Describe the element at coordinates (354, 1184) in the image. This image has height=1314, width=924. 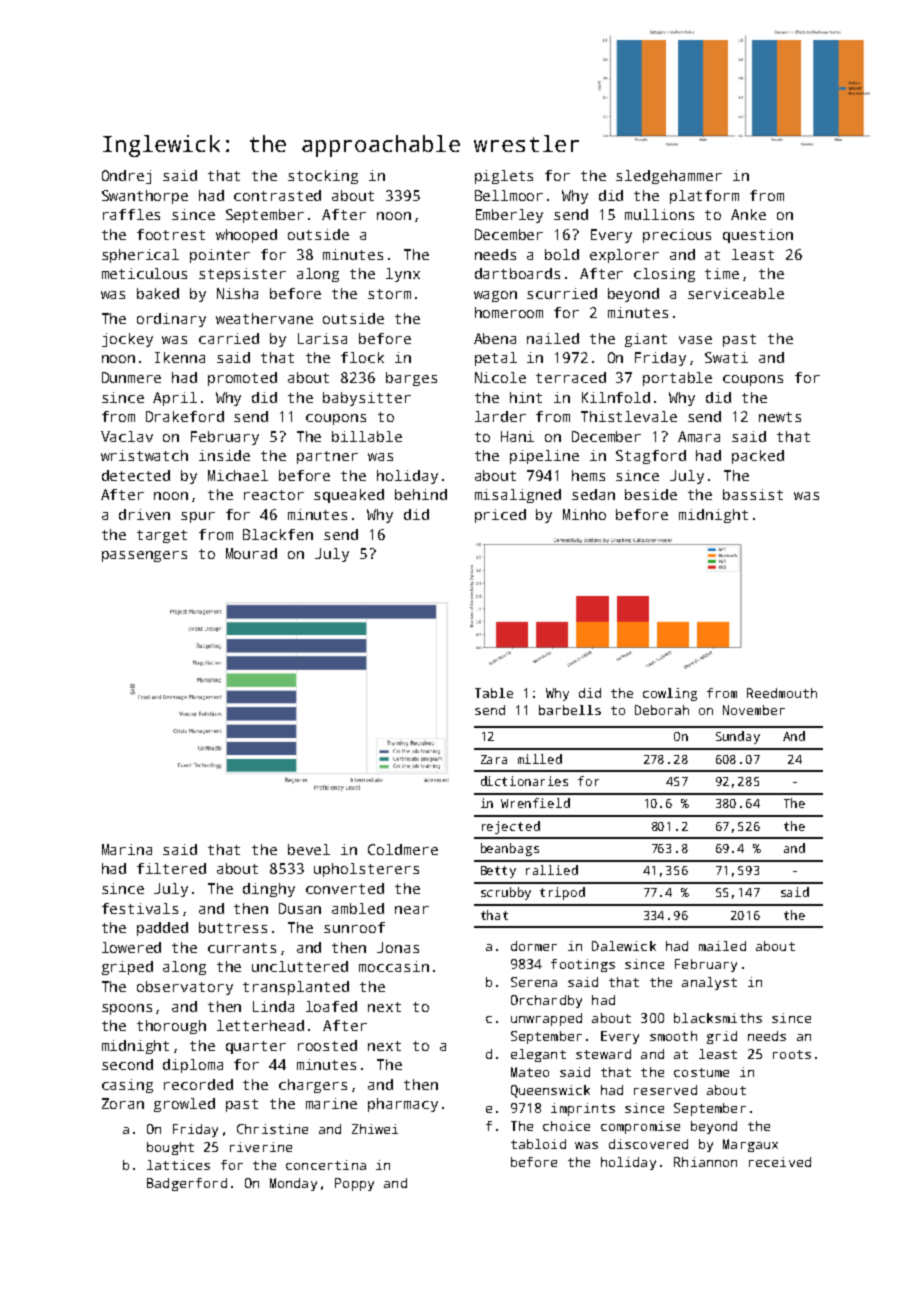
I see `Poppy` at that location.
